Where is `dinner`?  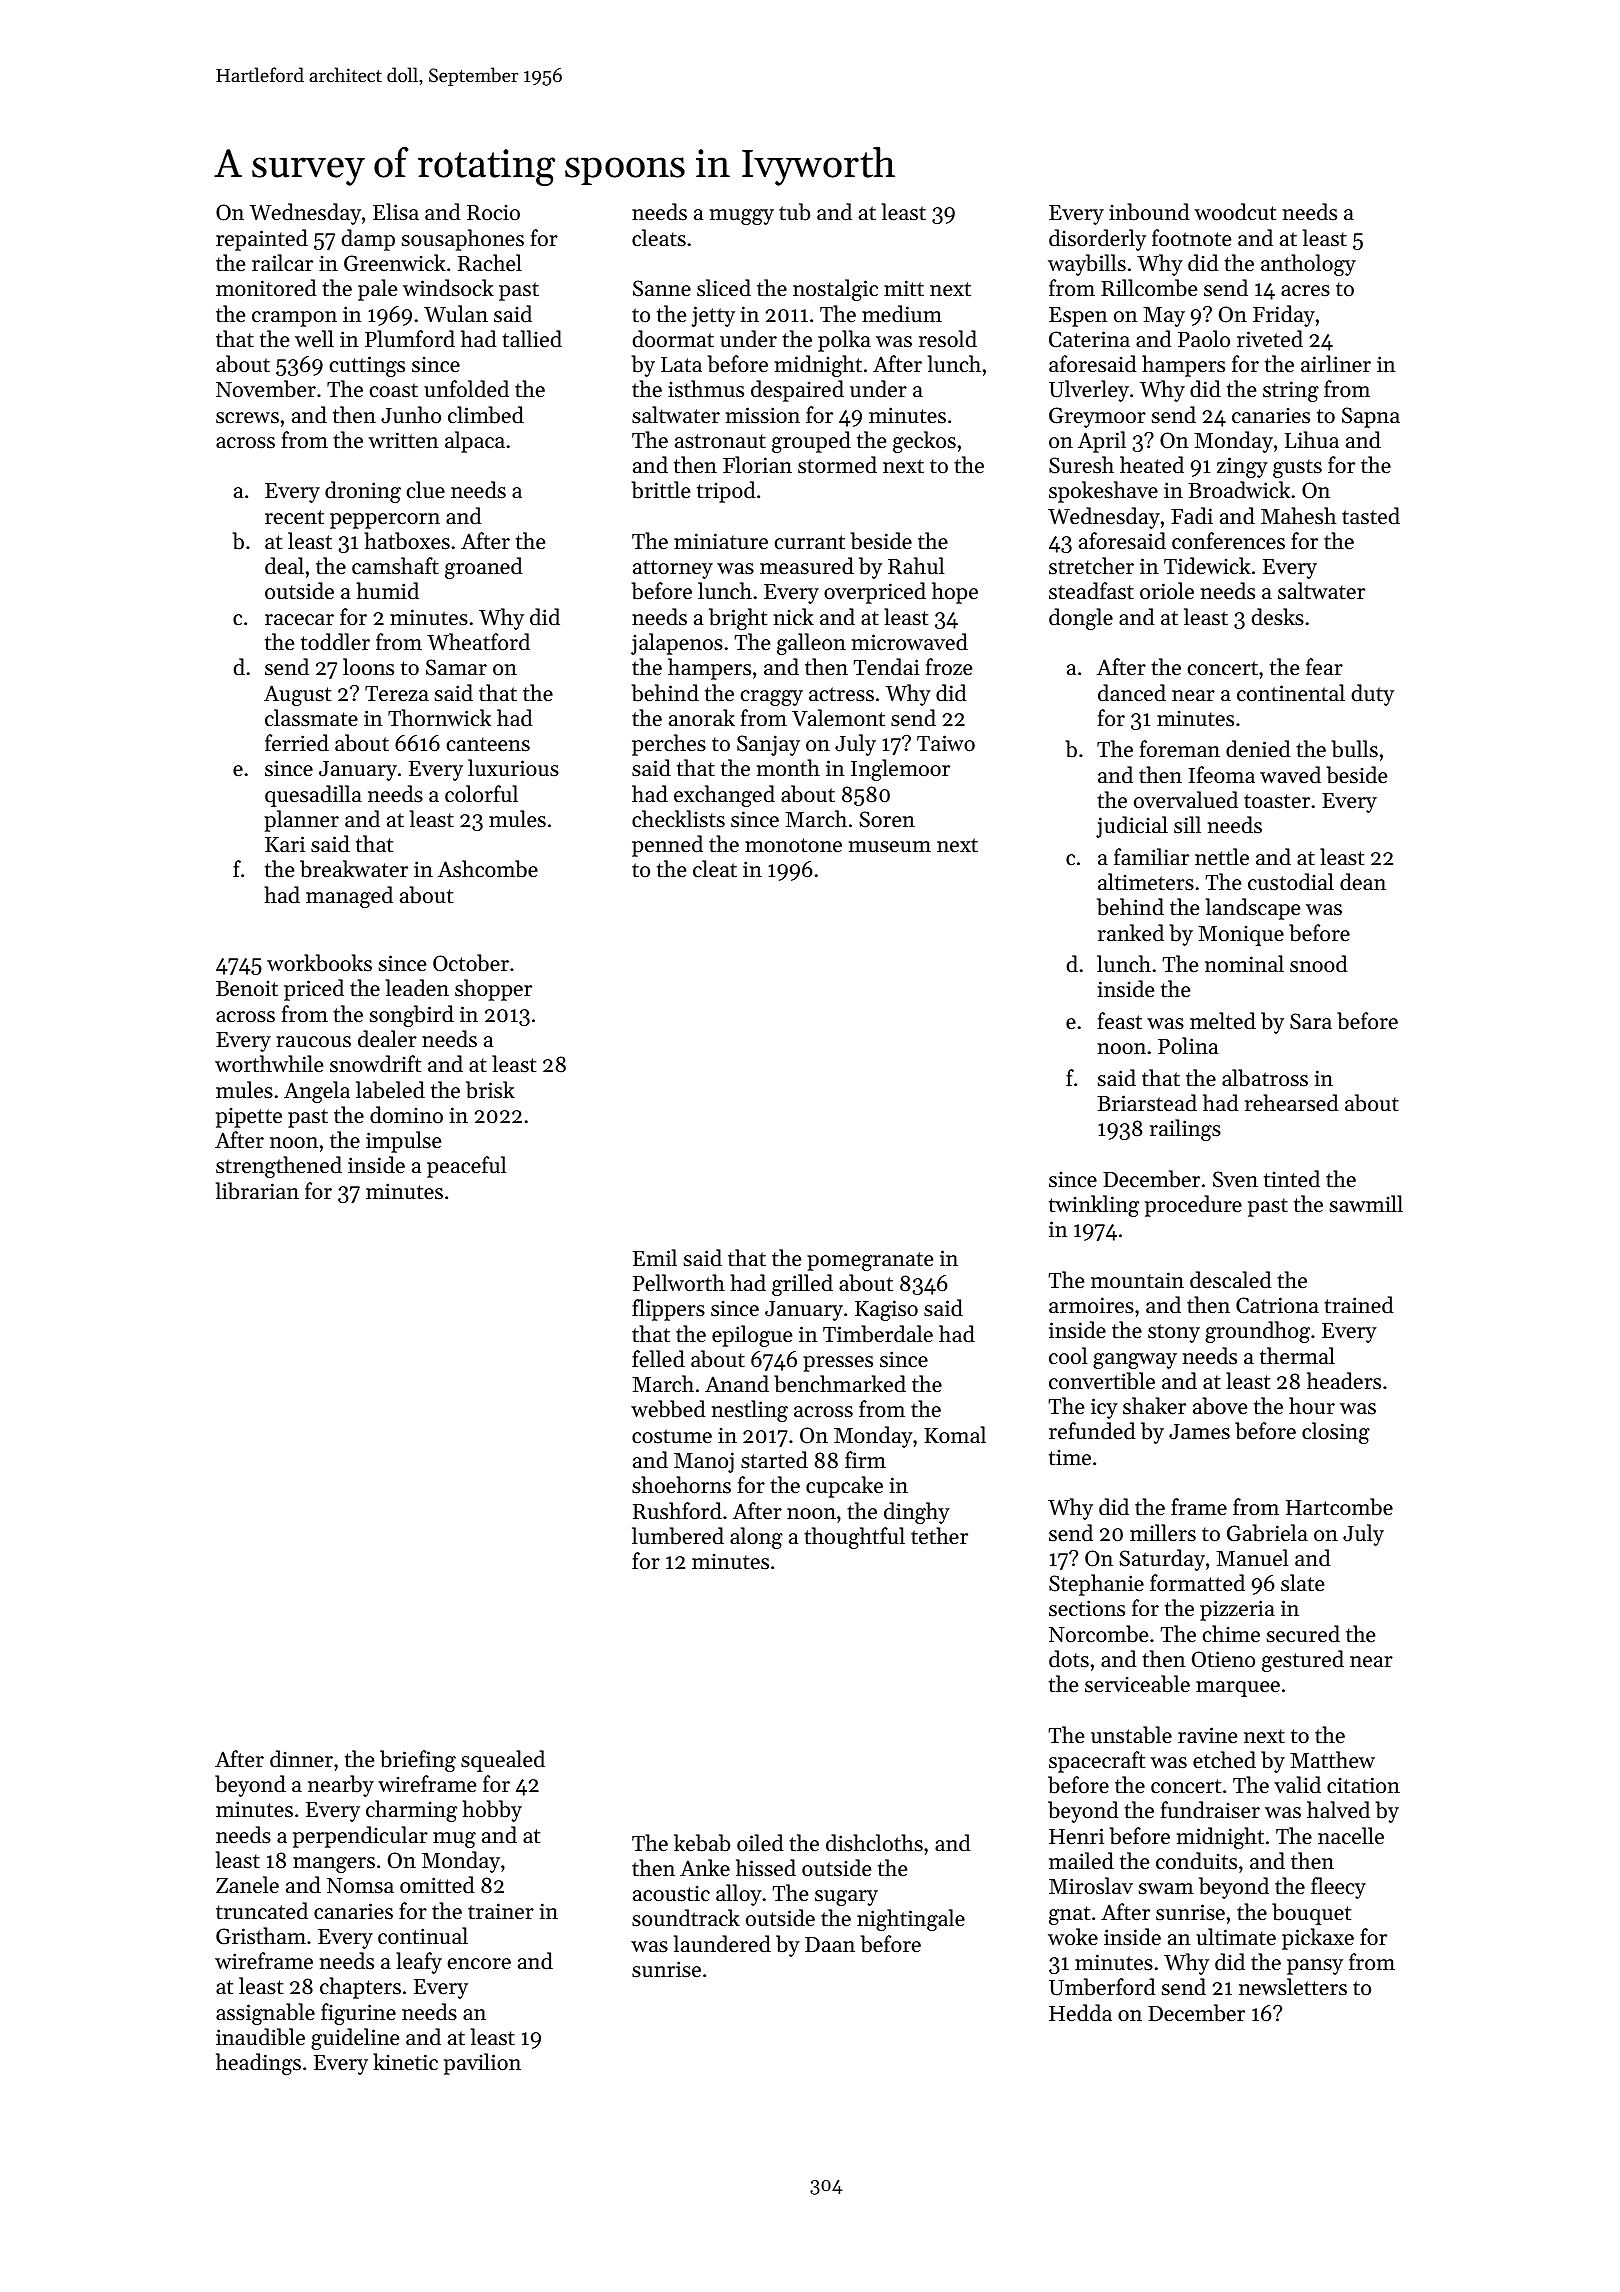
dinner is located at coordinates (301, 1759).
